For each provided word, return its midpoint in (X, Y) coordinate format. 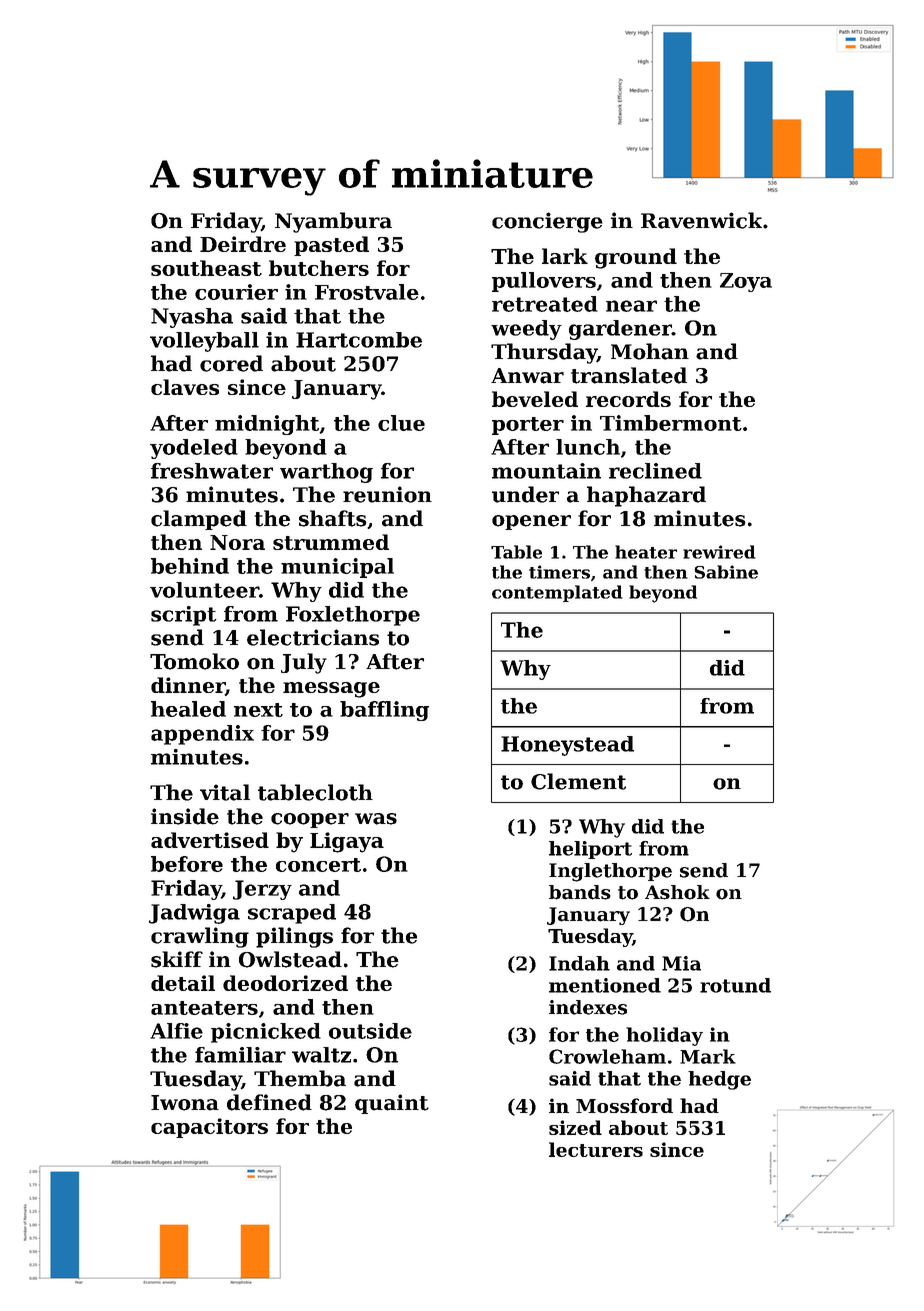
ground (636, 258)
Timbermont (671, 423)
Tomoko (194, 661)
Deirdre (243, 244)
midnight (267, 425)
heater (646, 552)
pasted (331, 246)
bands (580, 892)
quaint (392, 1104)
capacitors (209, 1128)
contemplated (557, 593)
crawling (200, 937)
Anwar (527, 376)
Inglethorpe (610, 872)
